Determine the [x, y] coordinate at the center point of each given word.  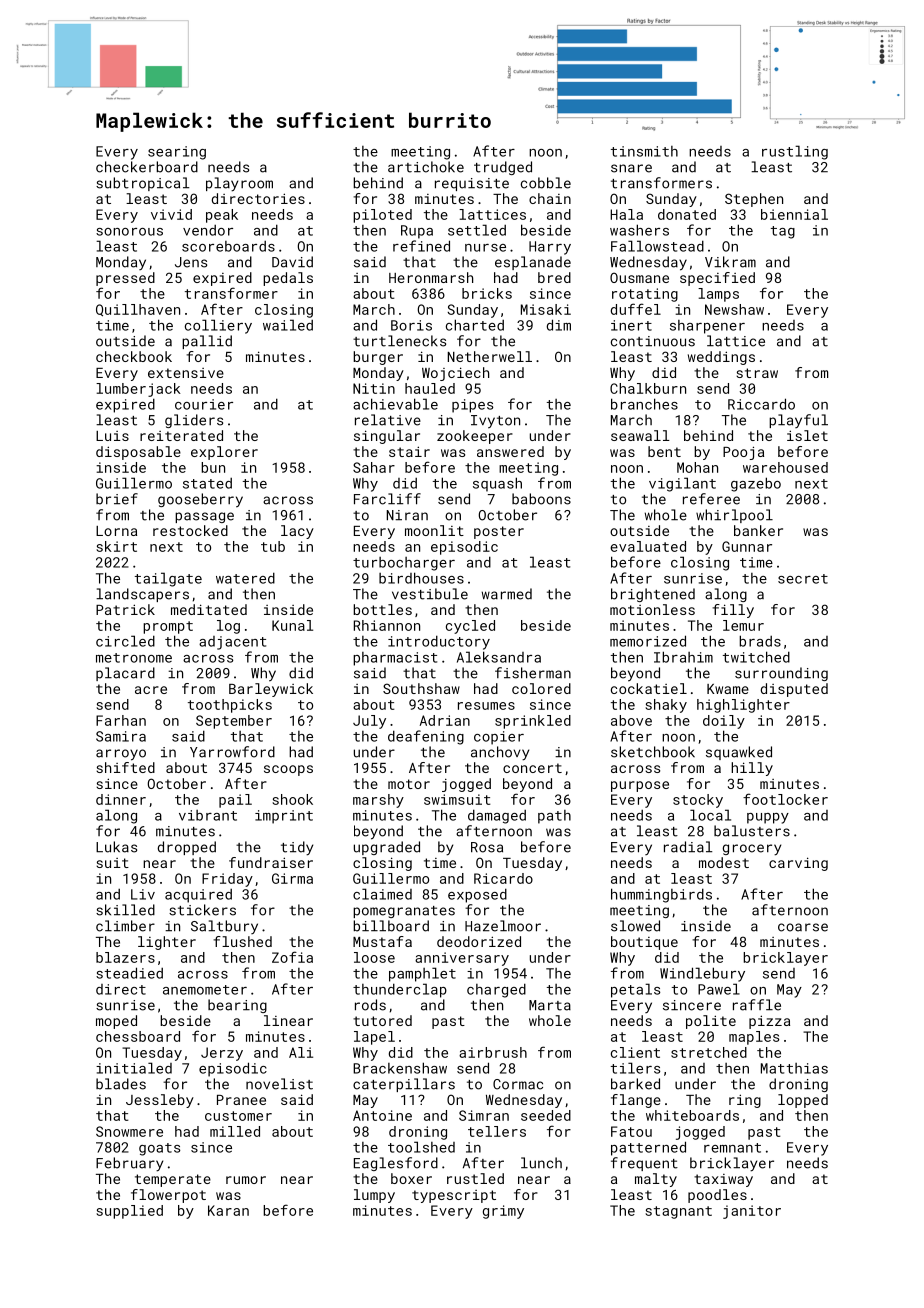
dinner [121, 799]
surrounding [781, 674]
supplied [129, 1212]
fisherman [533, 673]
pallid [207, 342]
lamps [718, 295]
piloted [382, 216]
